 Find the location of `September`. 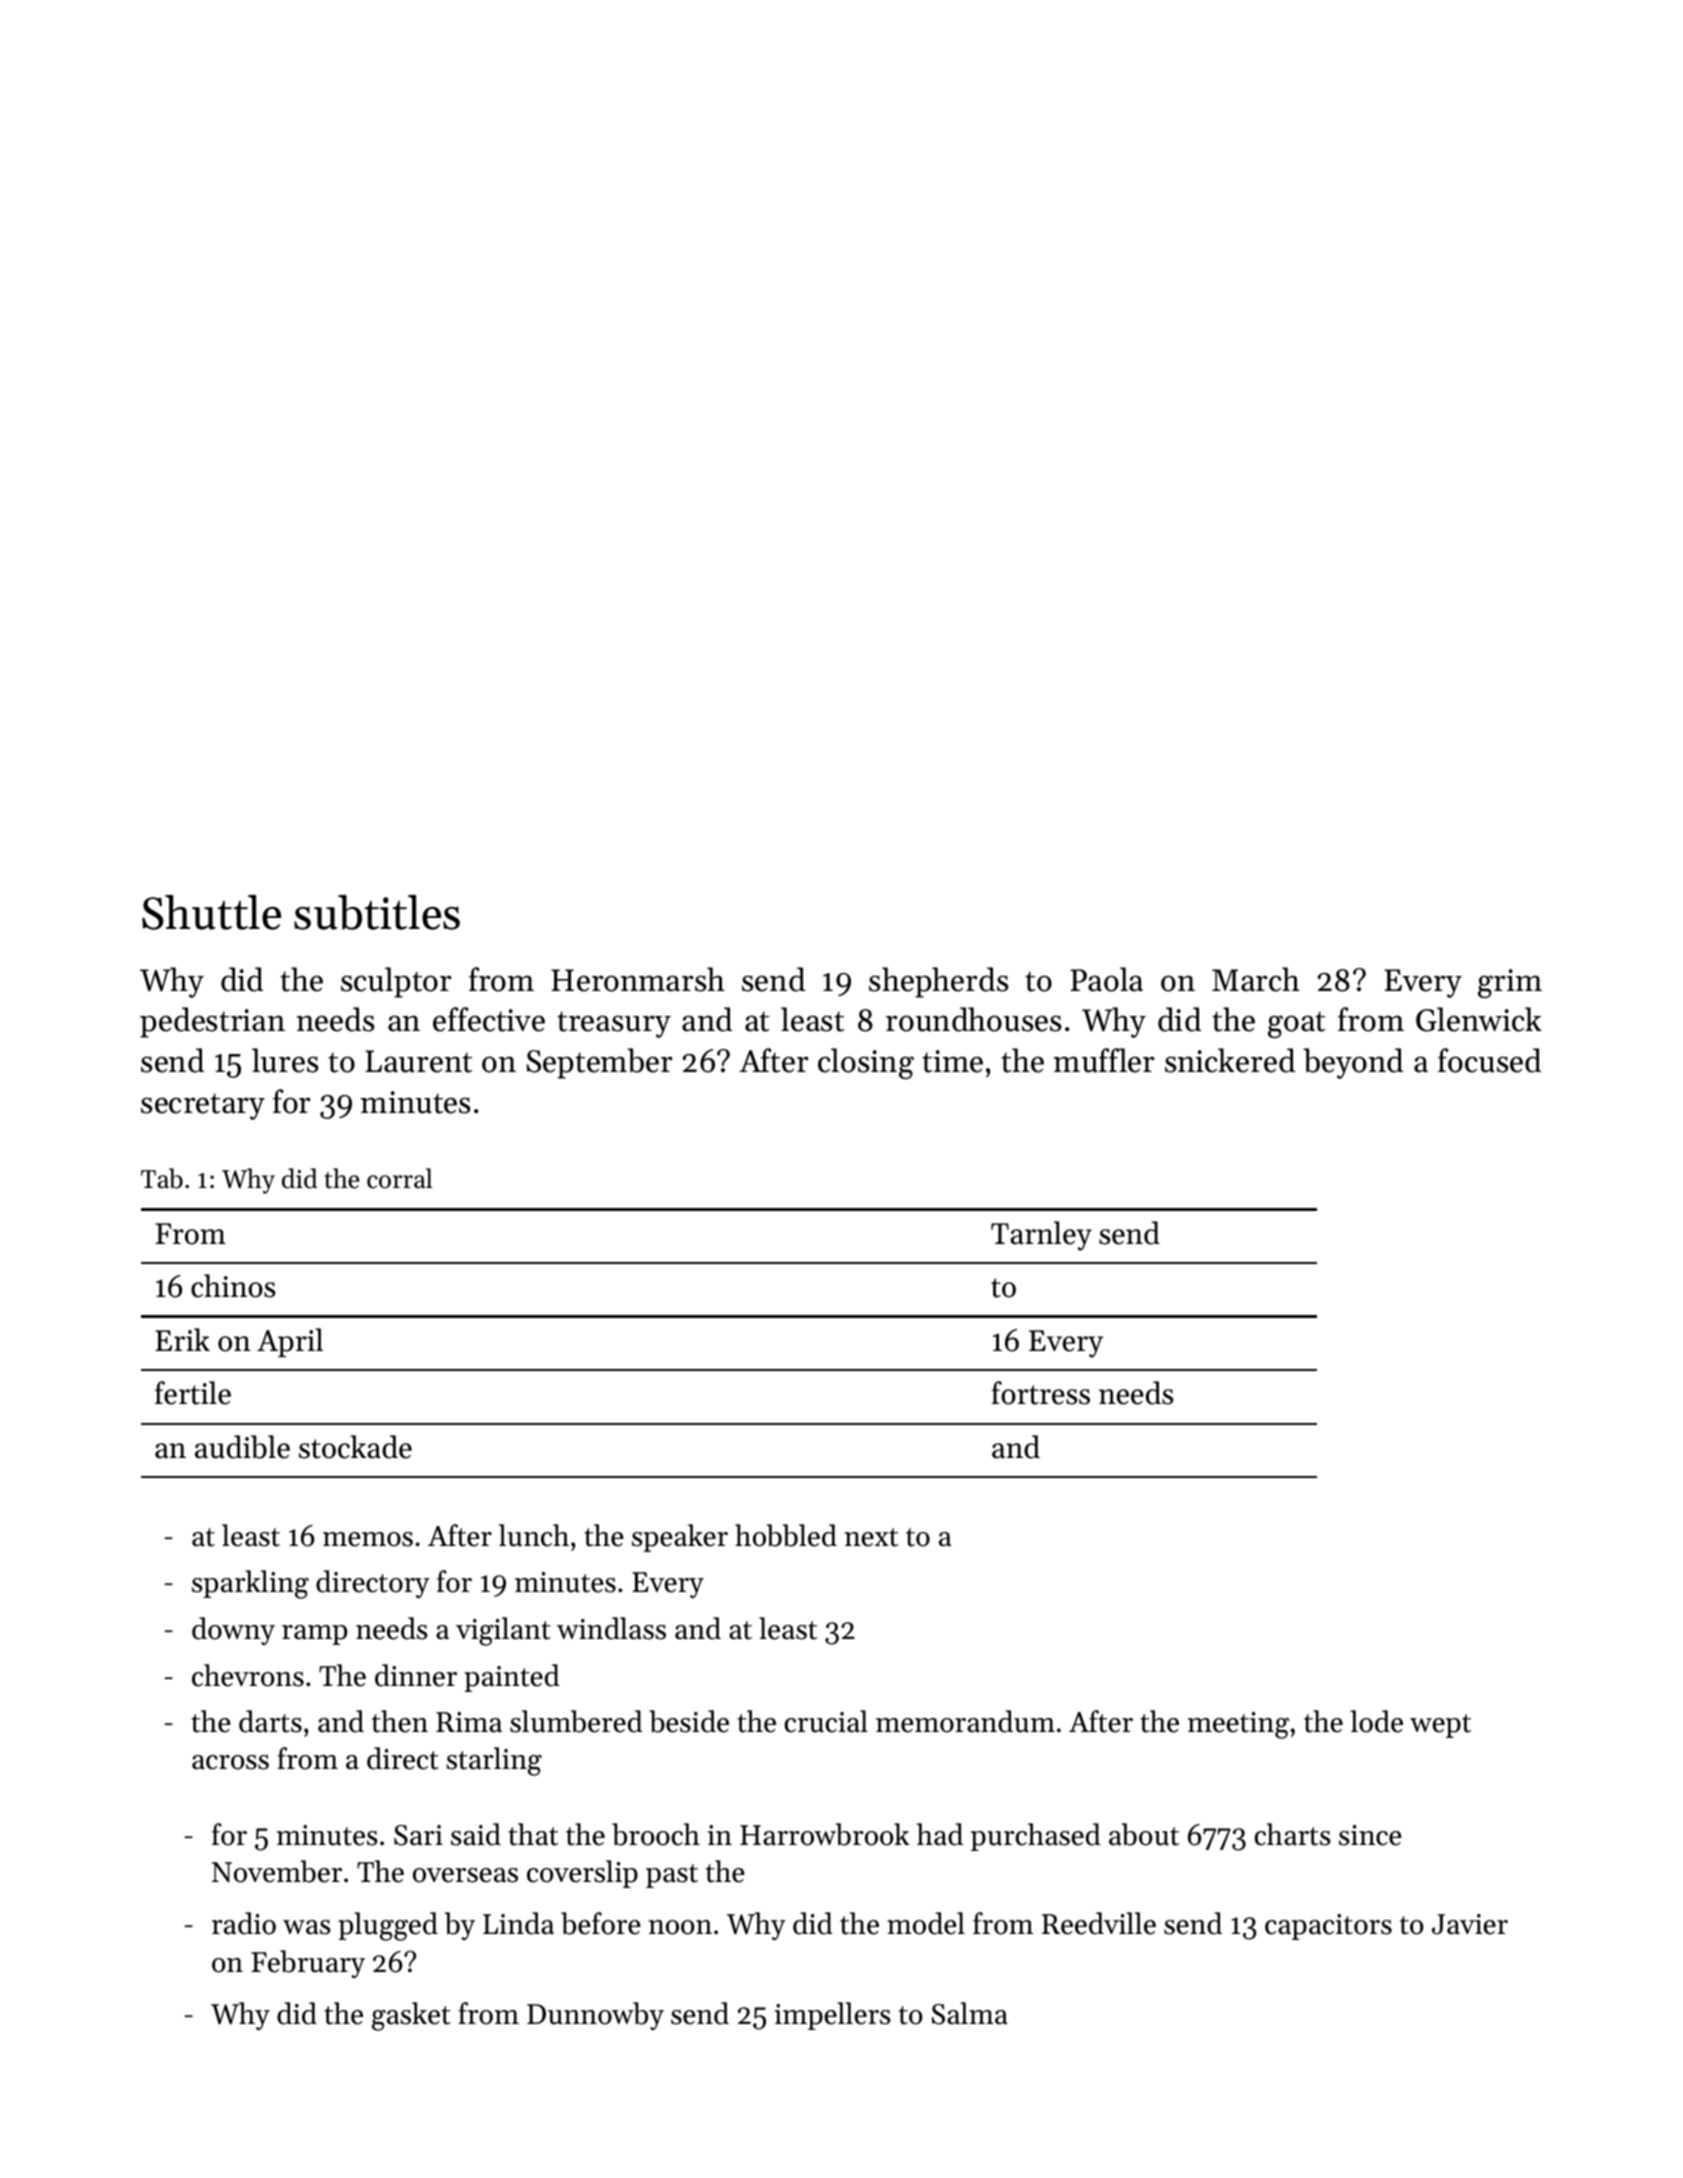

September is located at coordinates (599, 1063).
